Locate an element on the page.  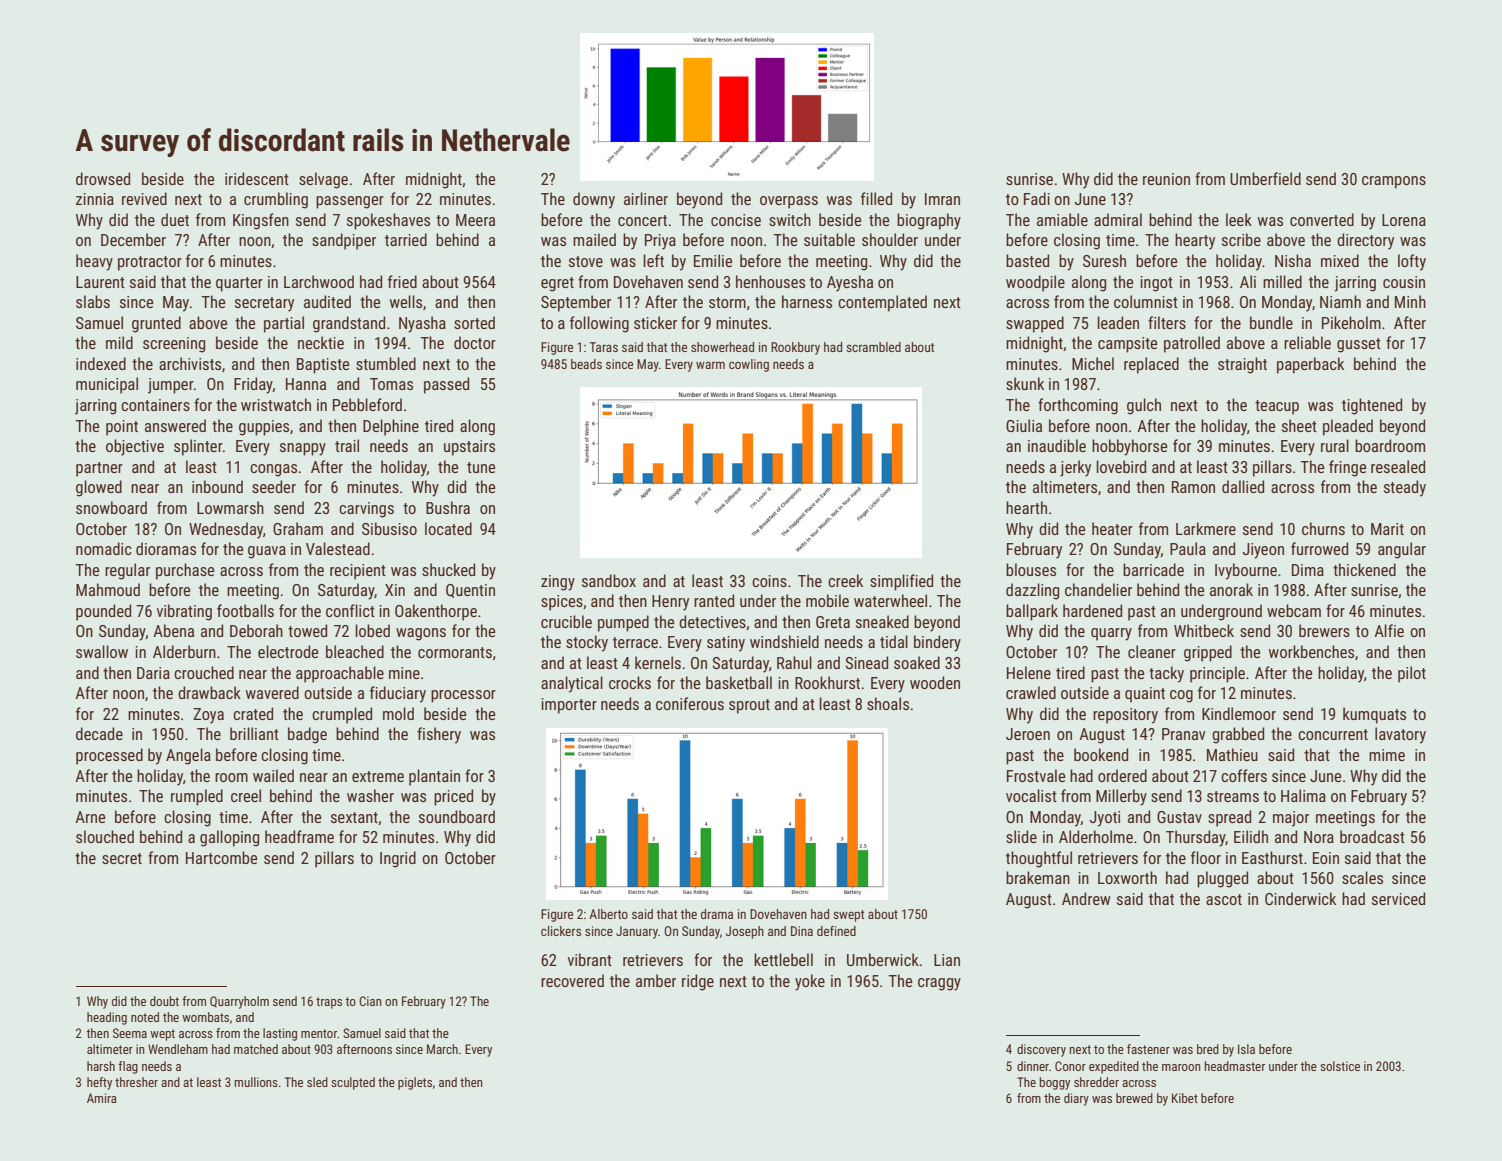
warm is located at coordinates (710, 365).
